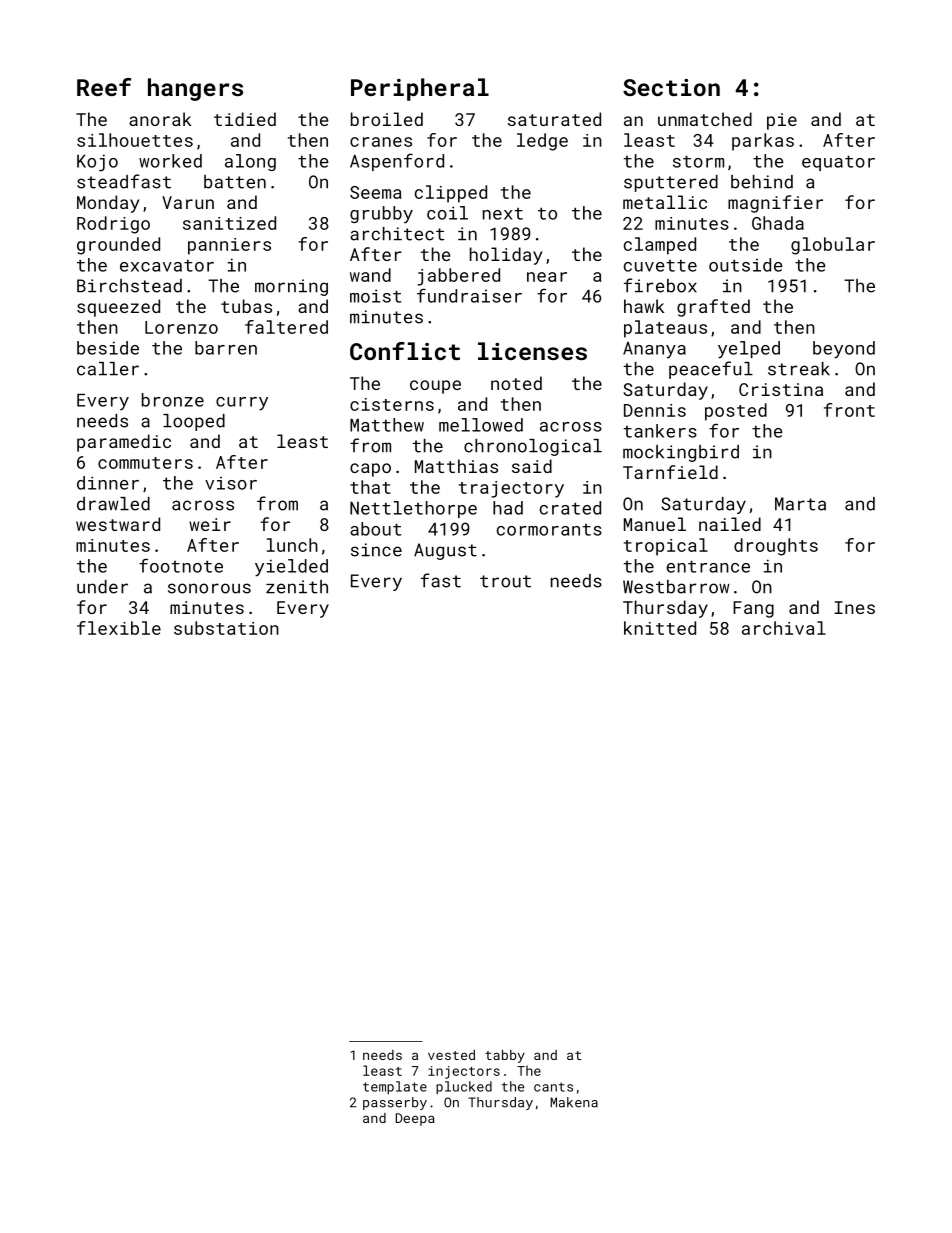 This document has width=952, height=1233. What do you see at coordinates (395, 1087) in the document?
I see `template` at bounding box center [395, 1087].
